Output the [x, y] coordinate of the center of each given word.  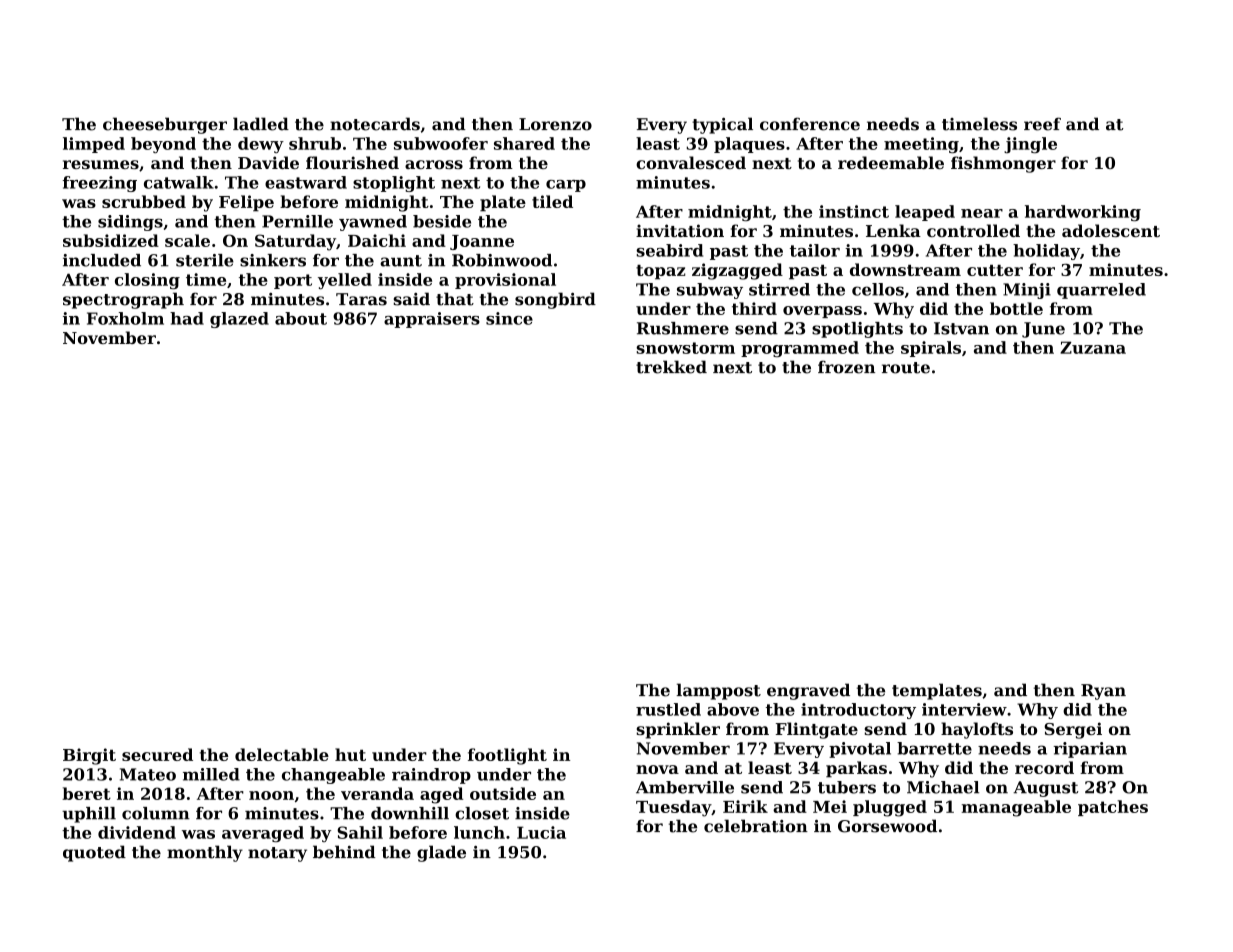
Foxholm [125, 318]
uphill [89, 815]
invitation [680, 230]
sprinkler [678, 730]
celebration [756, 826]
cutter [995, 270]
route [906, 368]
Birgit [89, 756]
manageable [1016, 808]
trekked [671, 367]
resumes [101, 164]
